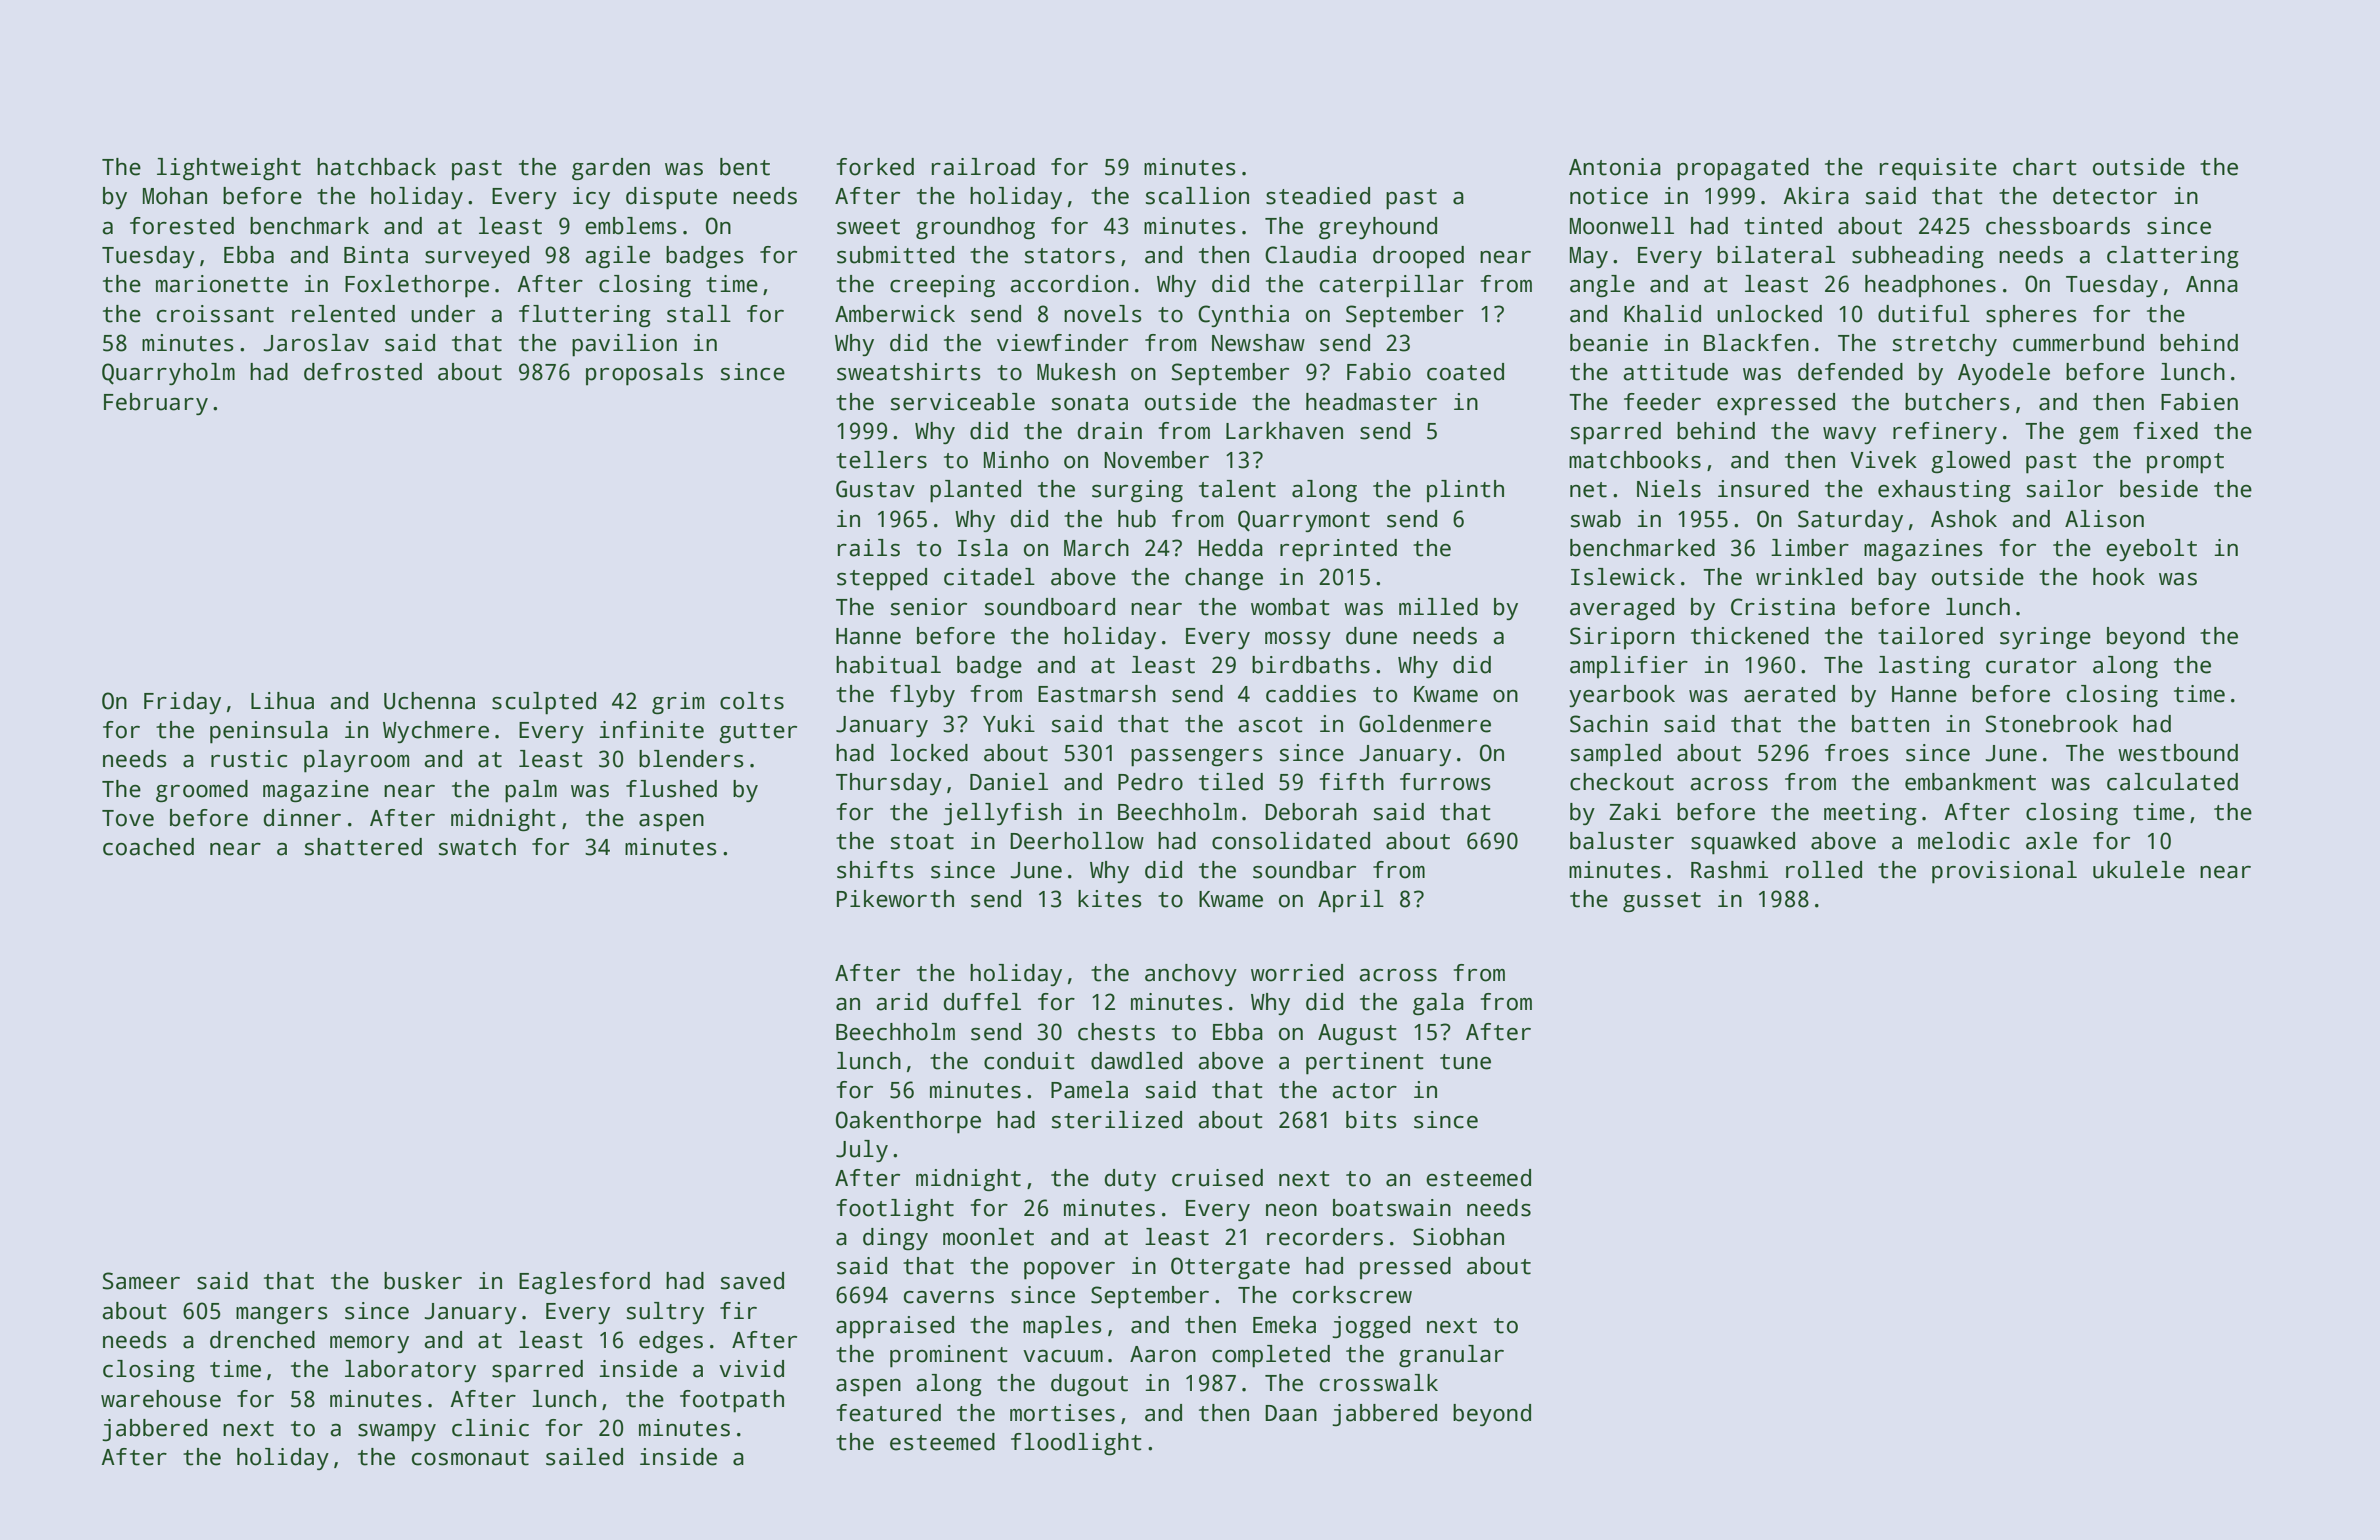  Describe the element at coordinates (1776, 255) in the screenshot. I see `bilateral` at that location.
